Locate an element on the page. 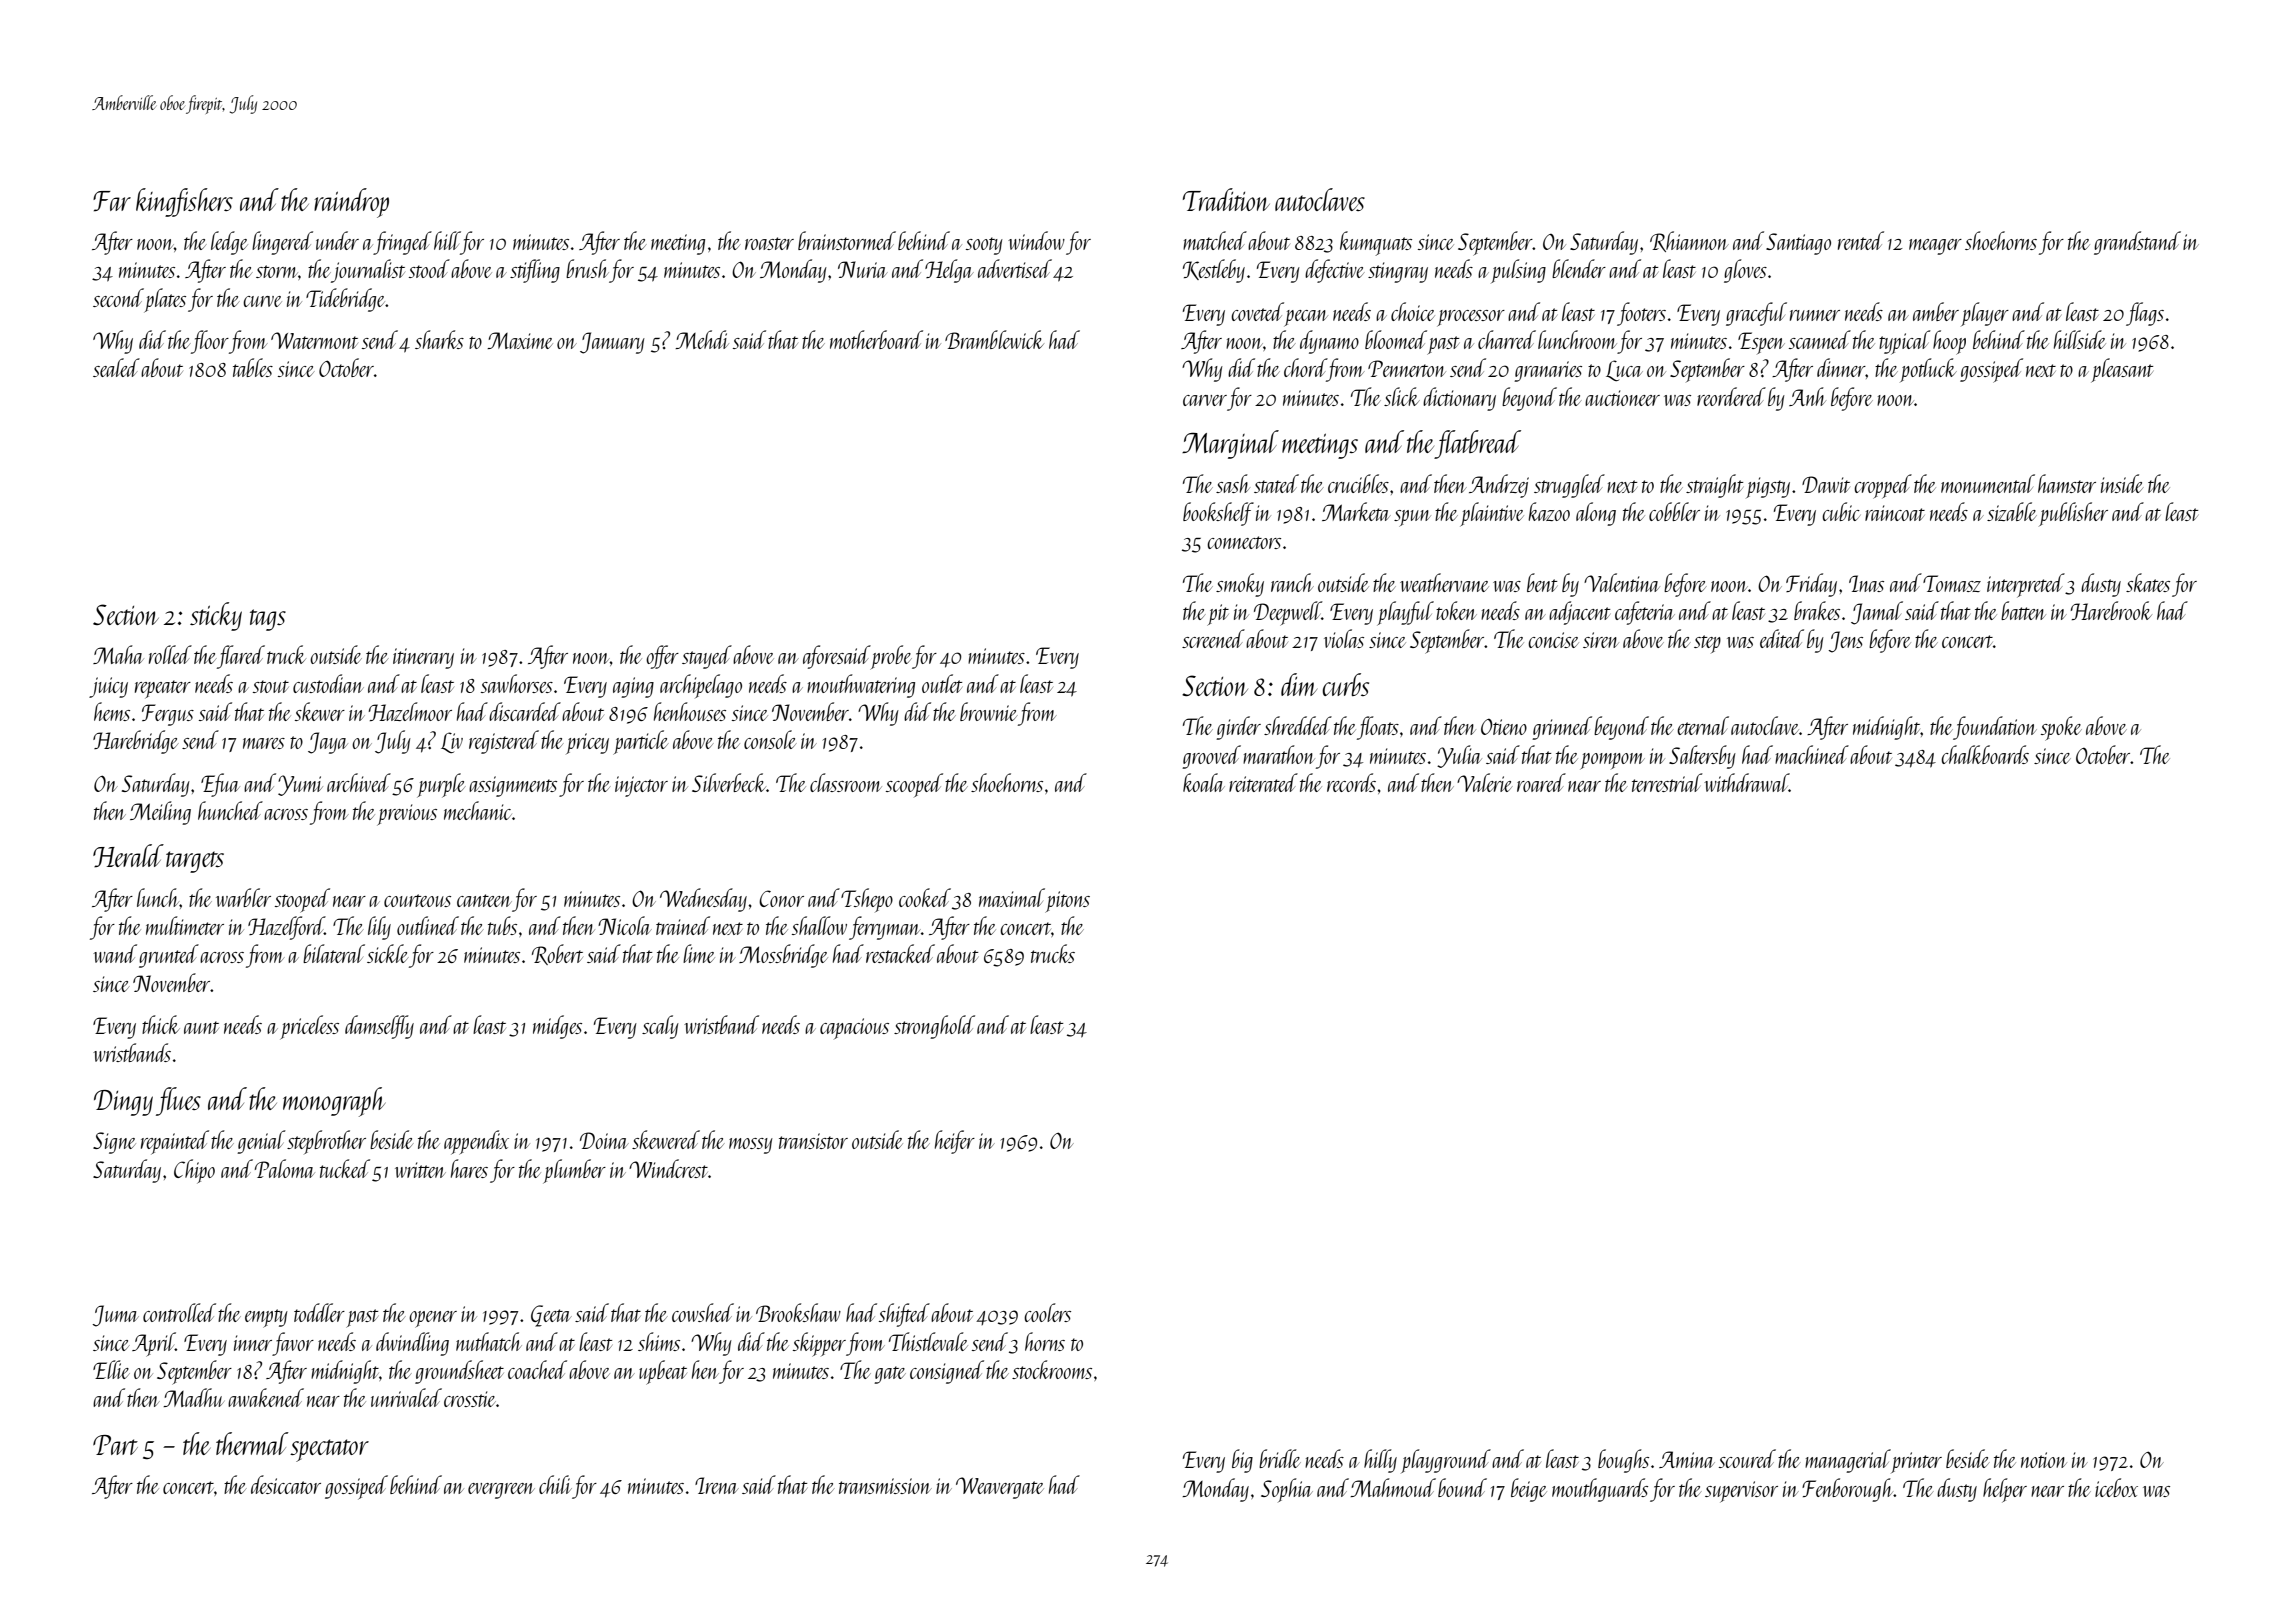 The width and height of the document is (2292, 1620). chili is located at coordinates (555, 1484).
